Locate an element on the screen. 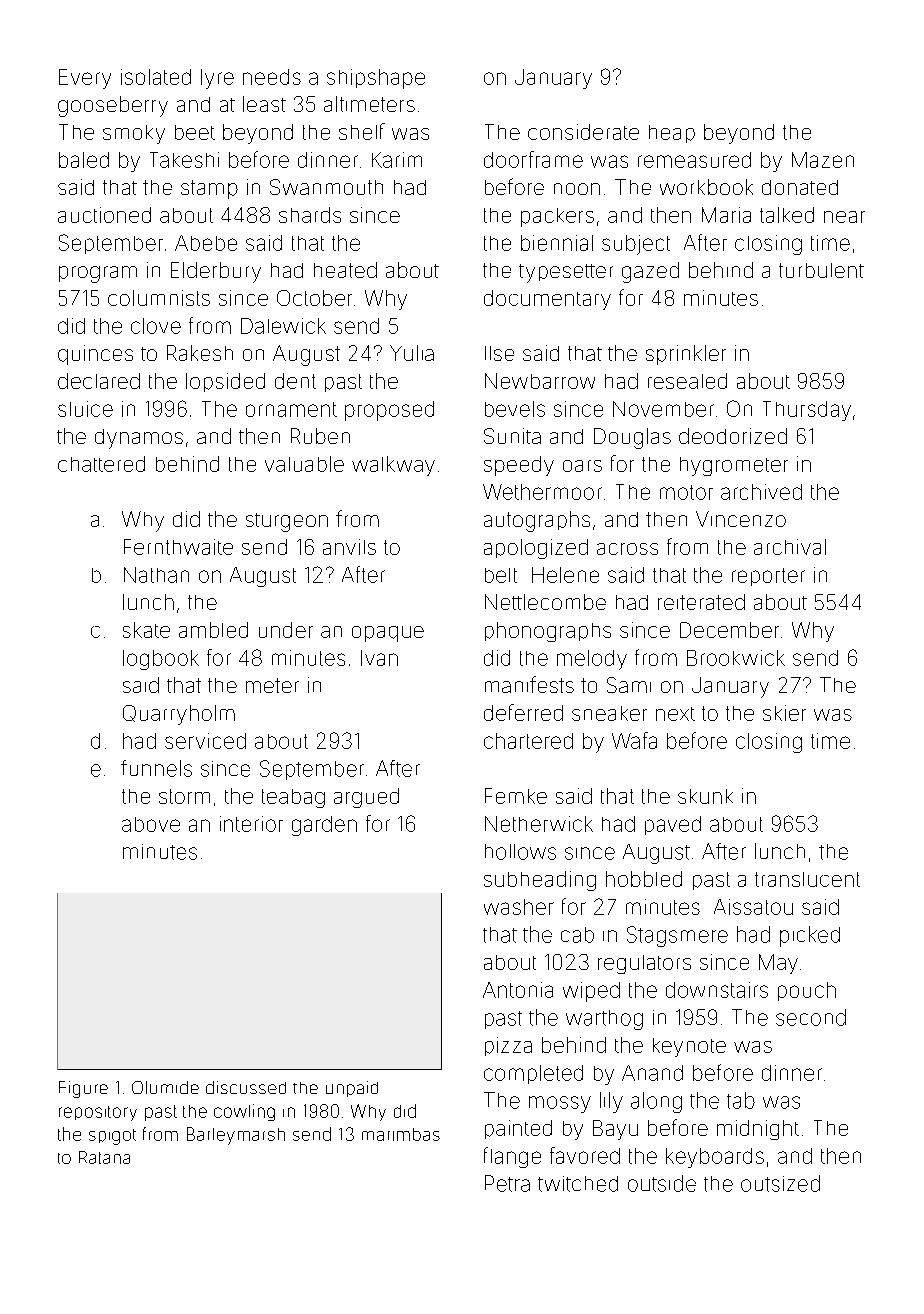  bevels is located at coordinates (515, 409).
